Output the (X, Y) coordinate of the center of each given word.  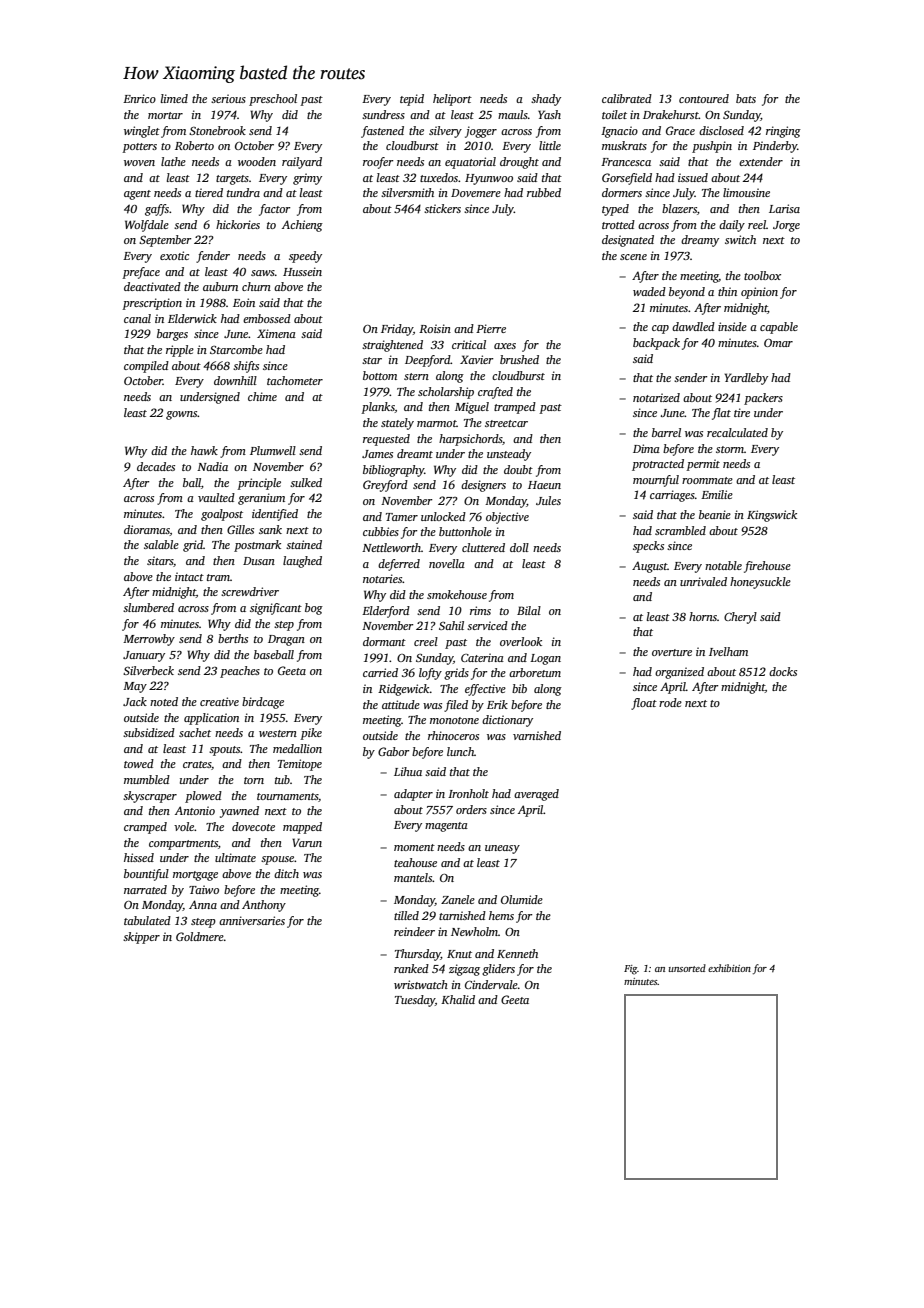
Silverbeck (148, 670)
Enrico (139, 98)
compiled (146, 367)
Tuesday (415, 1001)
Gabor (393, 751)
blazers (679, 208)
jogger (481, 132)
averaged (536, 795)
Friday (397, 330)
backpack (656, 344)
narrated (145, 889)
